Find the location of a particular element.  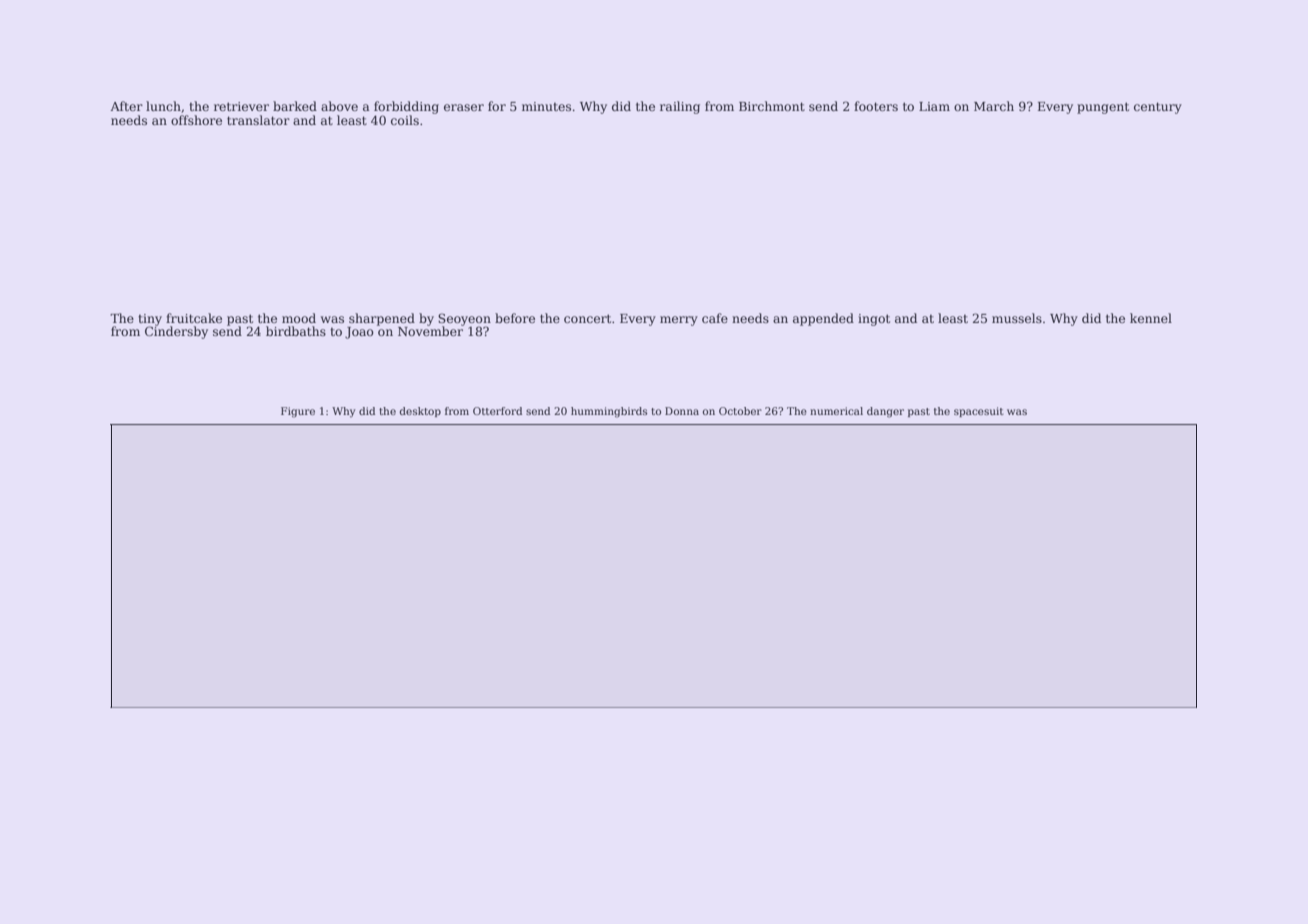

mood is located at coordinates (299, 318).
